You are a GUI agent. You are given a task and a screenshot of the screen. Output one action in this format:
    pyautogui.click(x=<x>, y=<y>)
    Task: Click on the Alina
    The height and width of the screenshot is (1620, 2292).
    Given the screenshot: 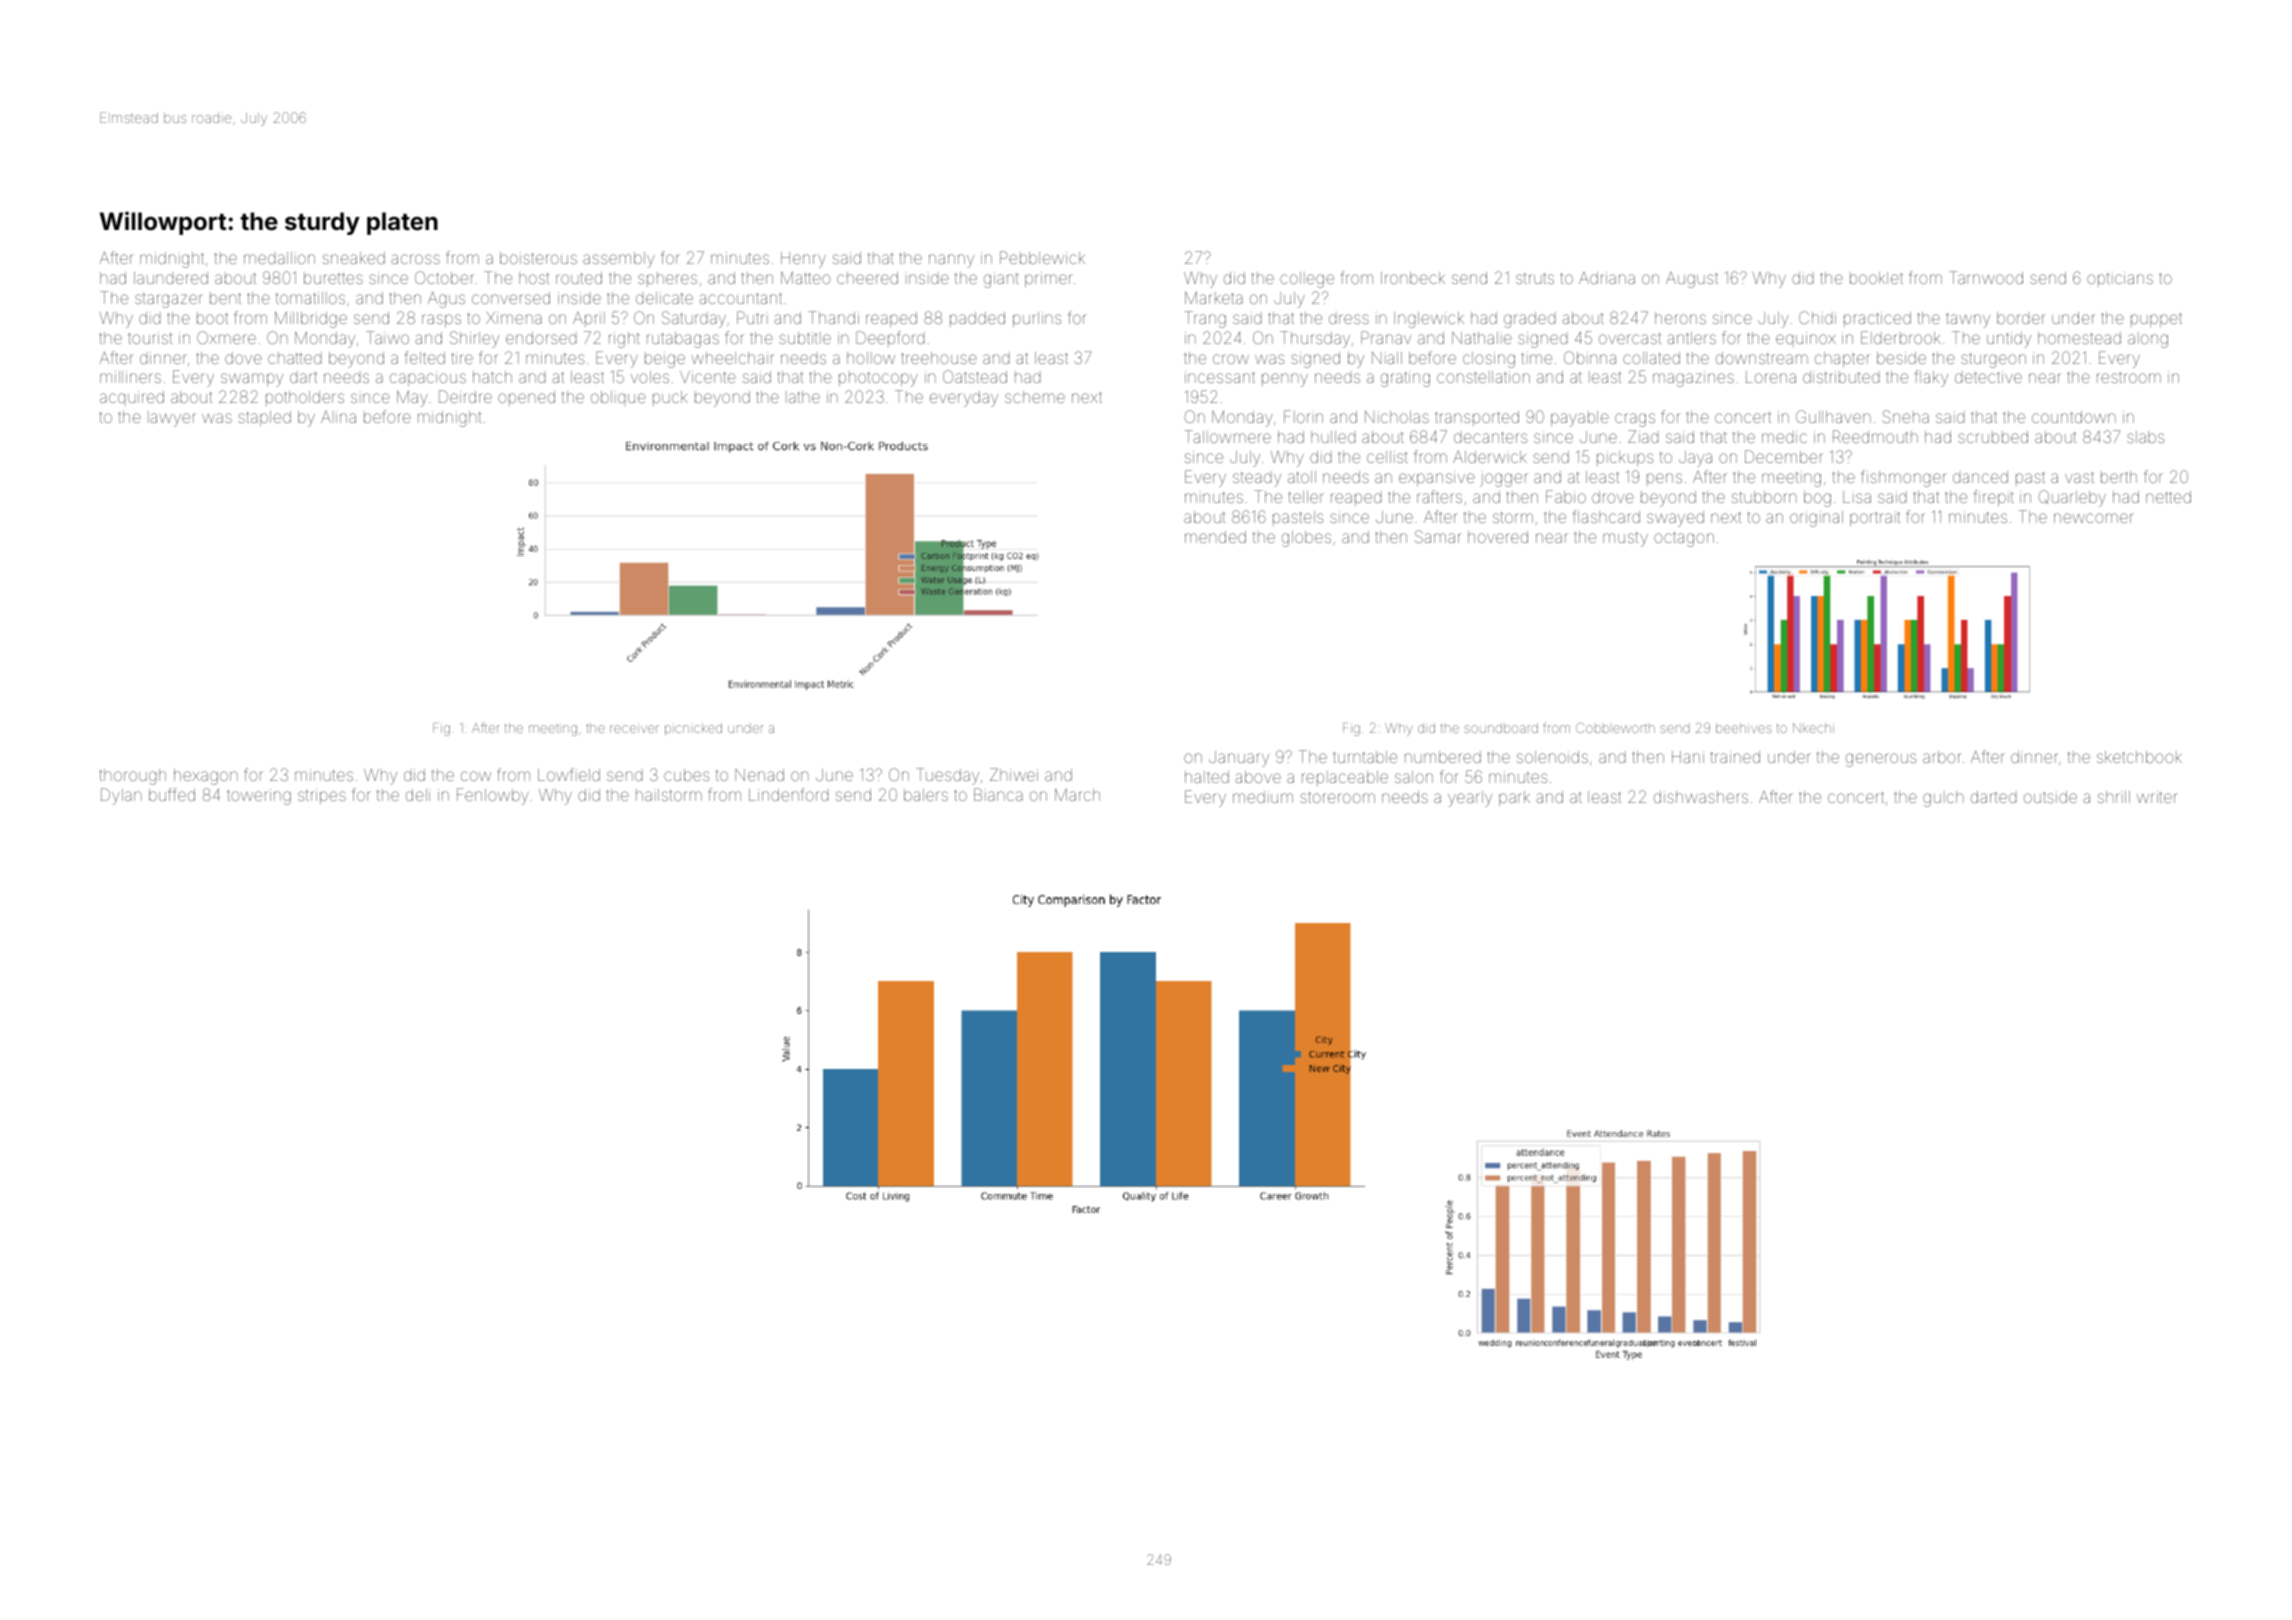 What is the action you would take?
    pyautogui.click(x=338, y=417)
